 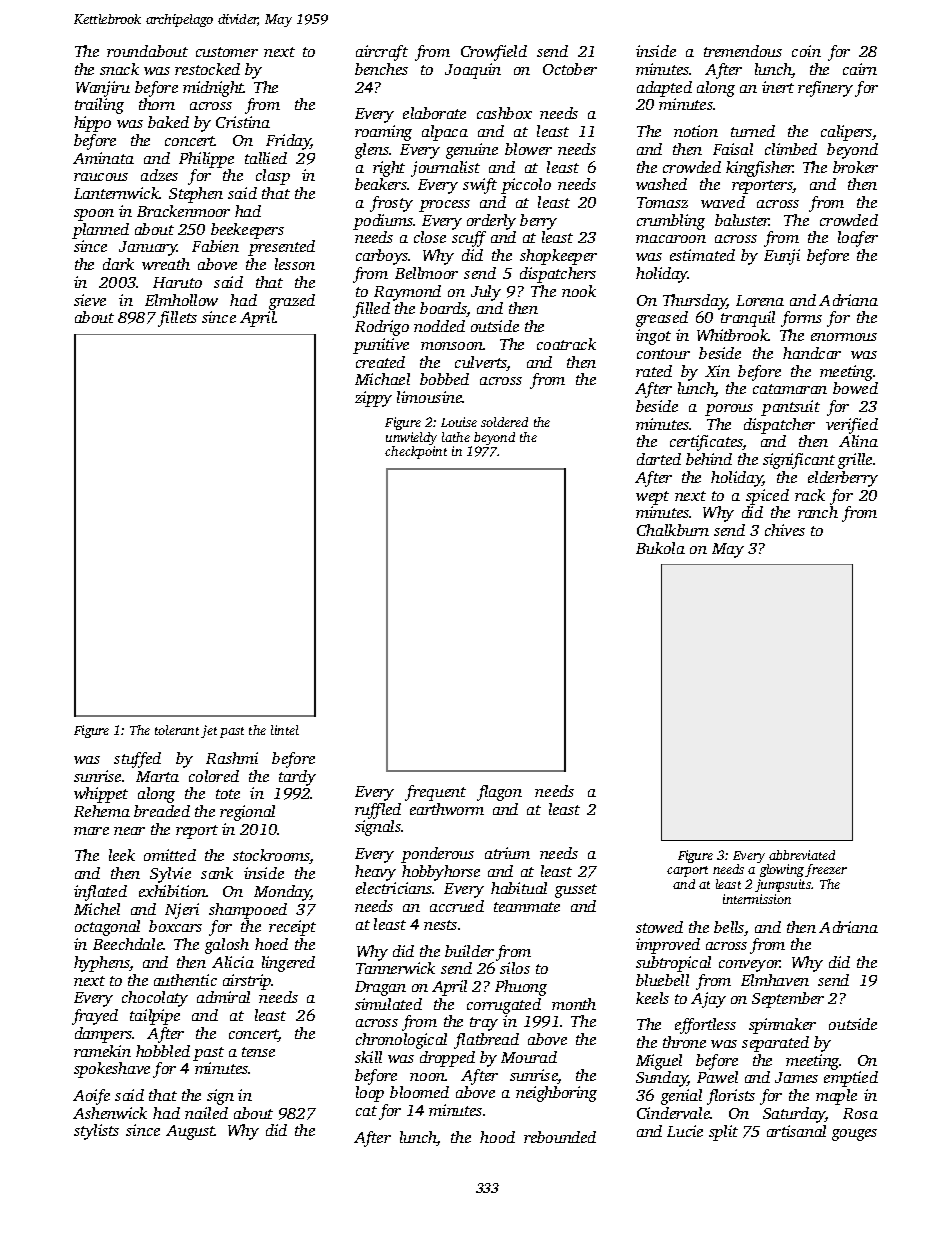 I want to click on jumpsuits, so click(x=783, y=885).
